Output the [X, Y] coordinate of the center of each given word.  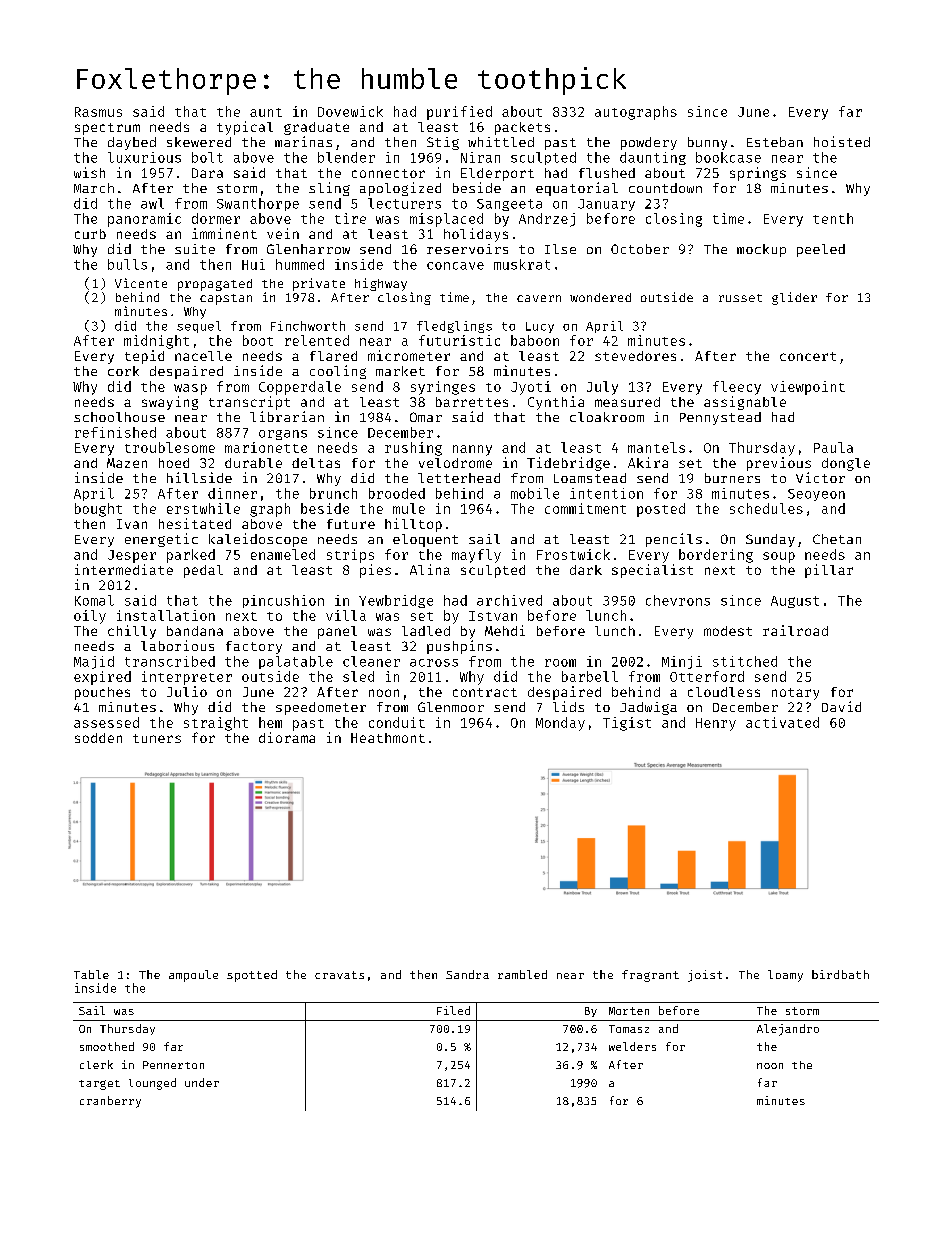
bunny [707, 143]
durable [253, 463]
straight [216, 724]
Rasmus [98, 112]
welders [632, 1046]
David [841, 706]
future [351, 524]
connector [388, 173]
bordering [716, 556]
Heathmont [388, 738]
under [202, 1082]
